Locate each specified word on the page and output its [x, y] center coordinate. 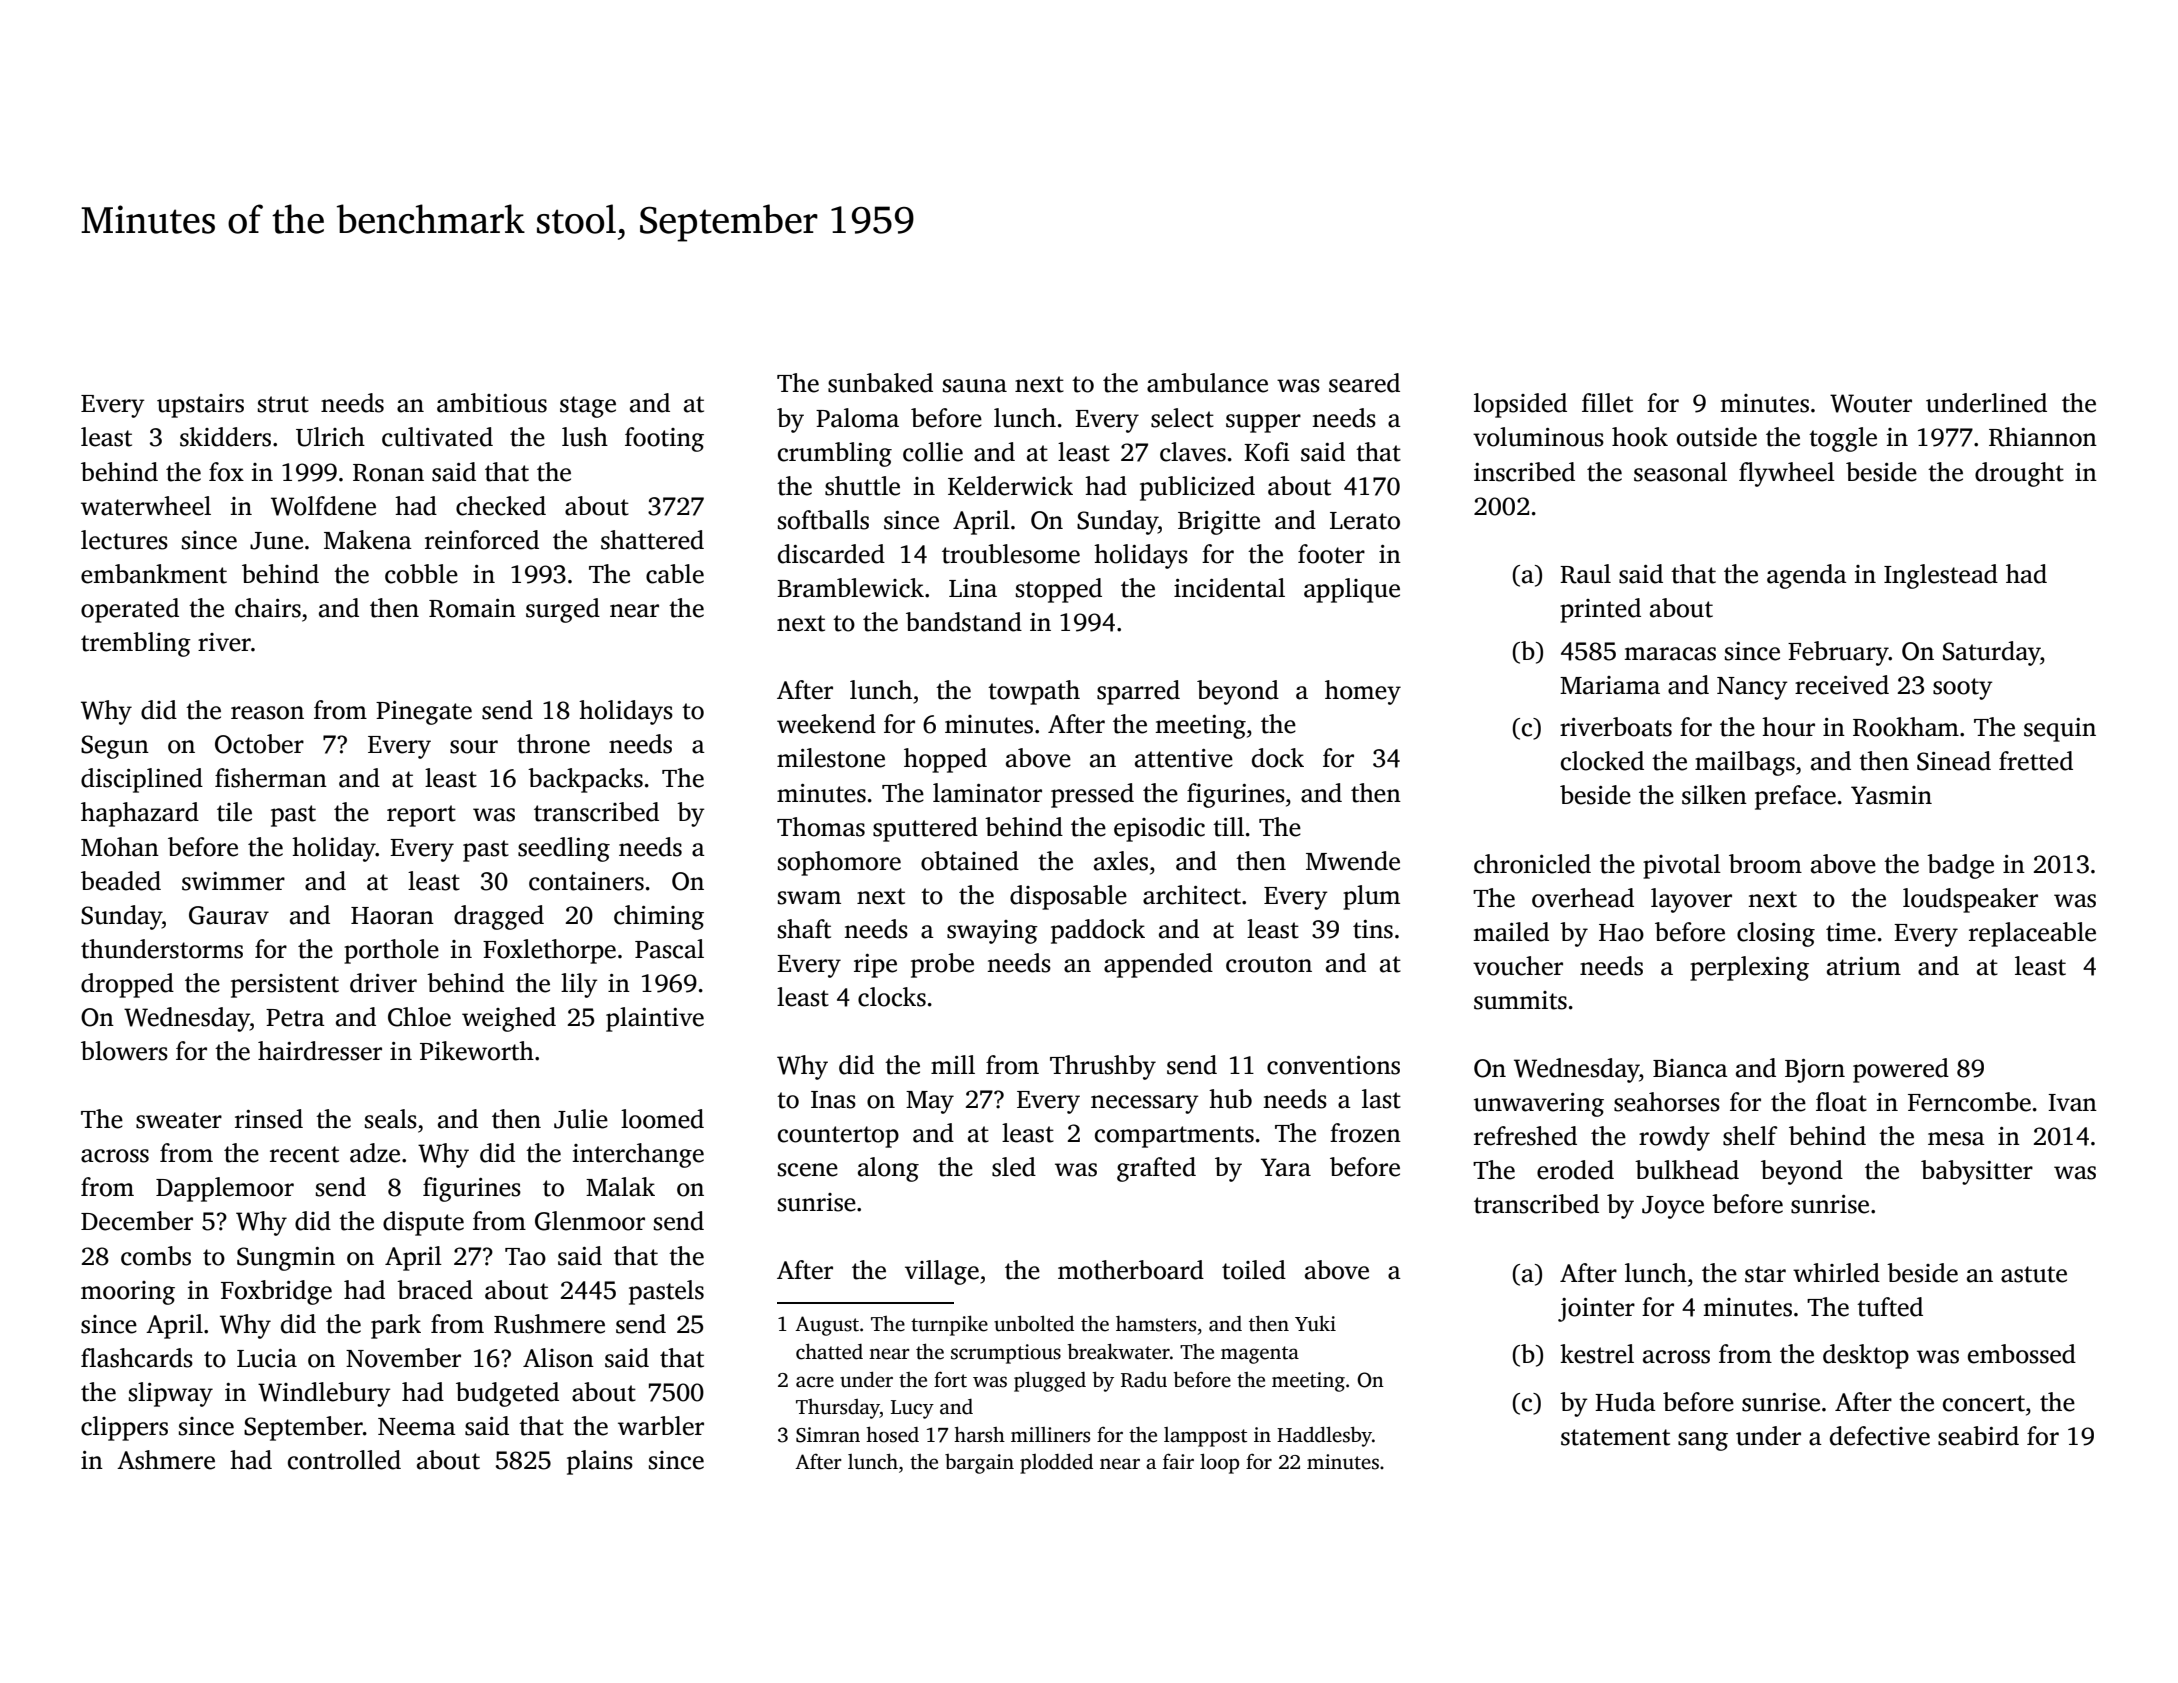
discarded [831, 554]
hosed [892, 1434]
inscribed [1524, 472]
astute [2034, 1274]
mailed [1511, 932]
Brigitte [1219, 523]
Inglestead [1941, 576]
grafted [1156, 1169]
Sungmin [286, 1259]
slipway [171, 1394]
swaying [992, 932]
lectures [124, 540]
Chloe [419, 1017]
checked [501, 506]
